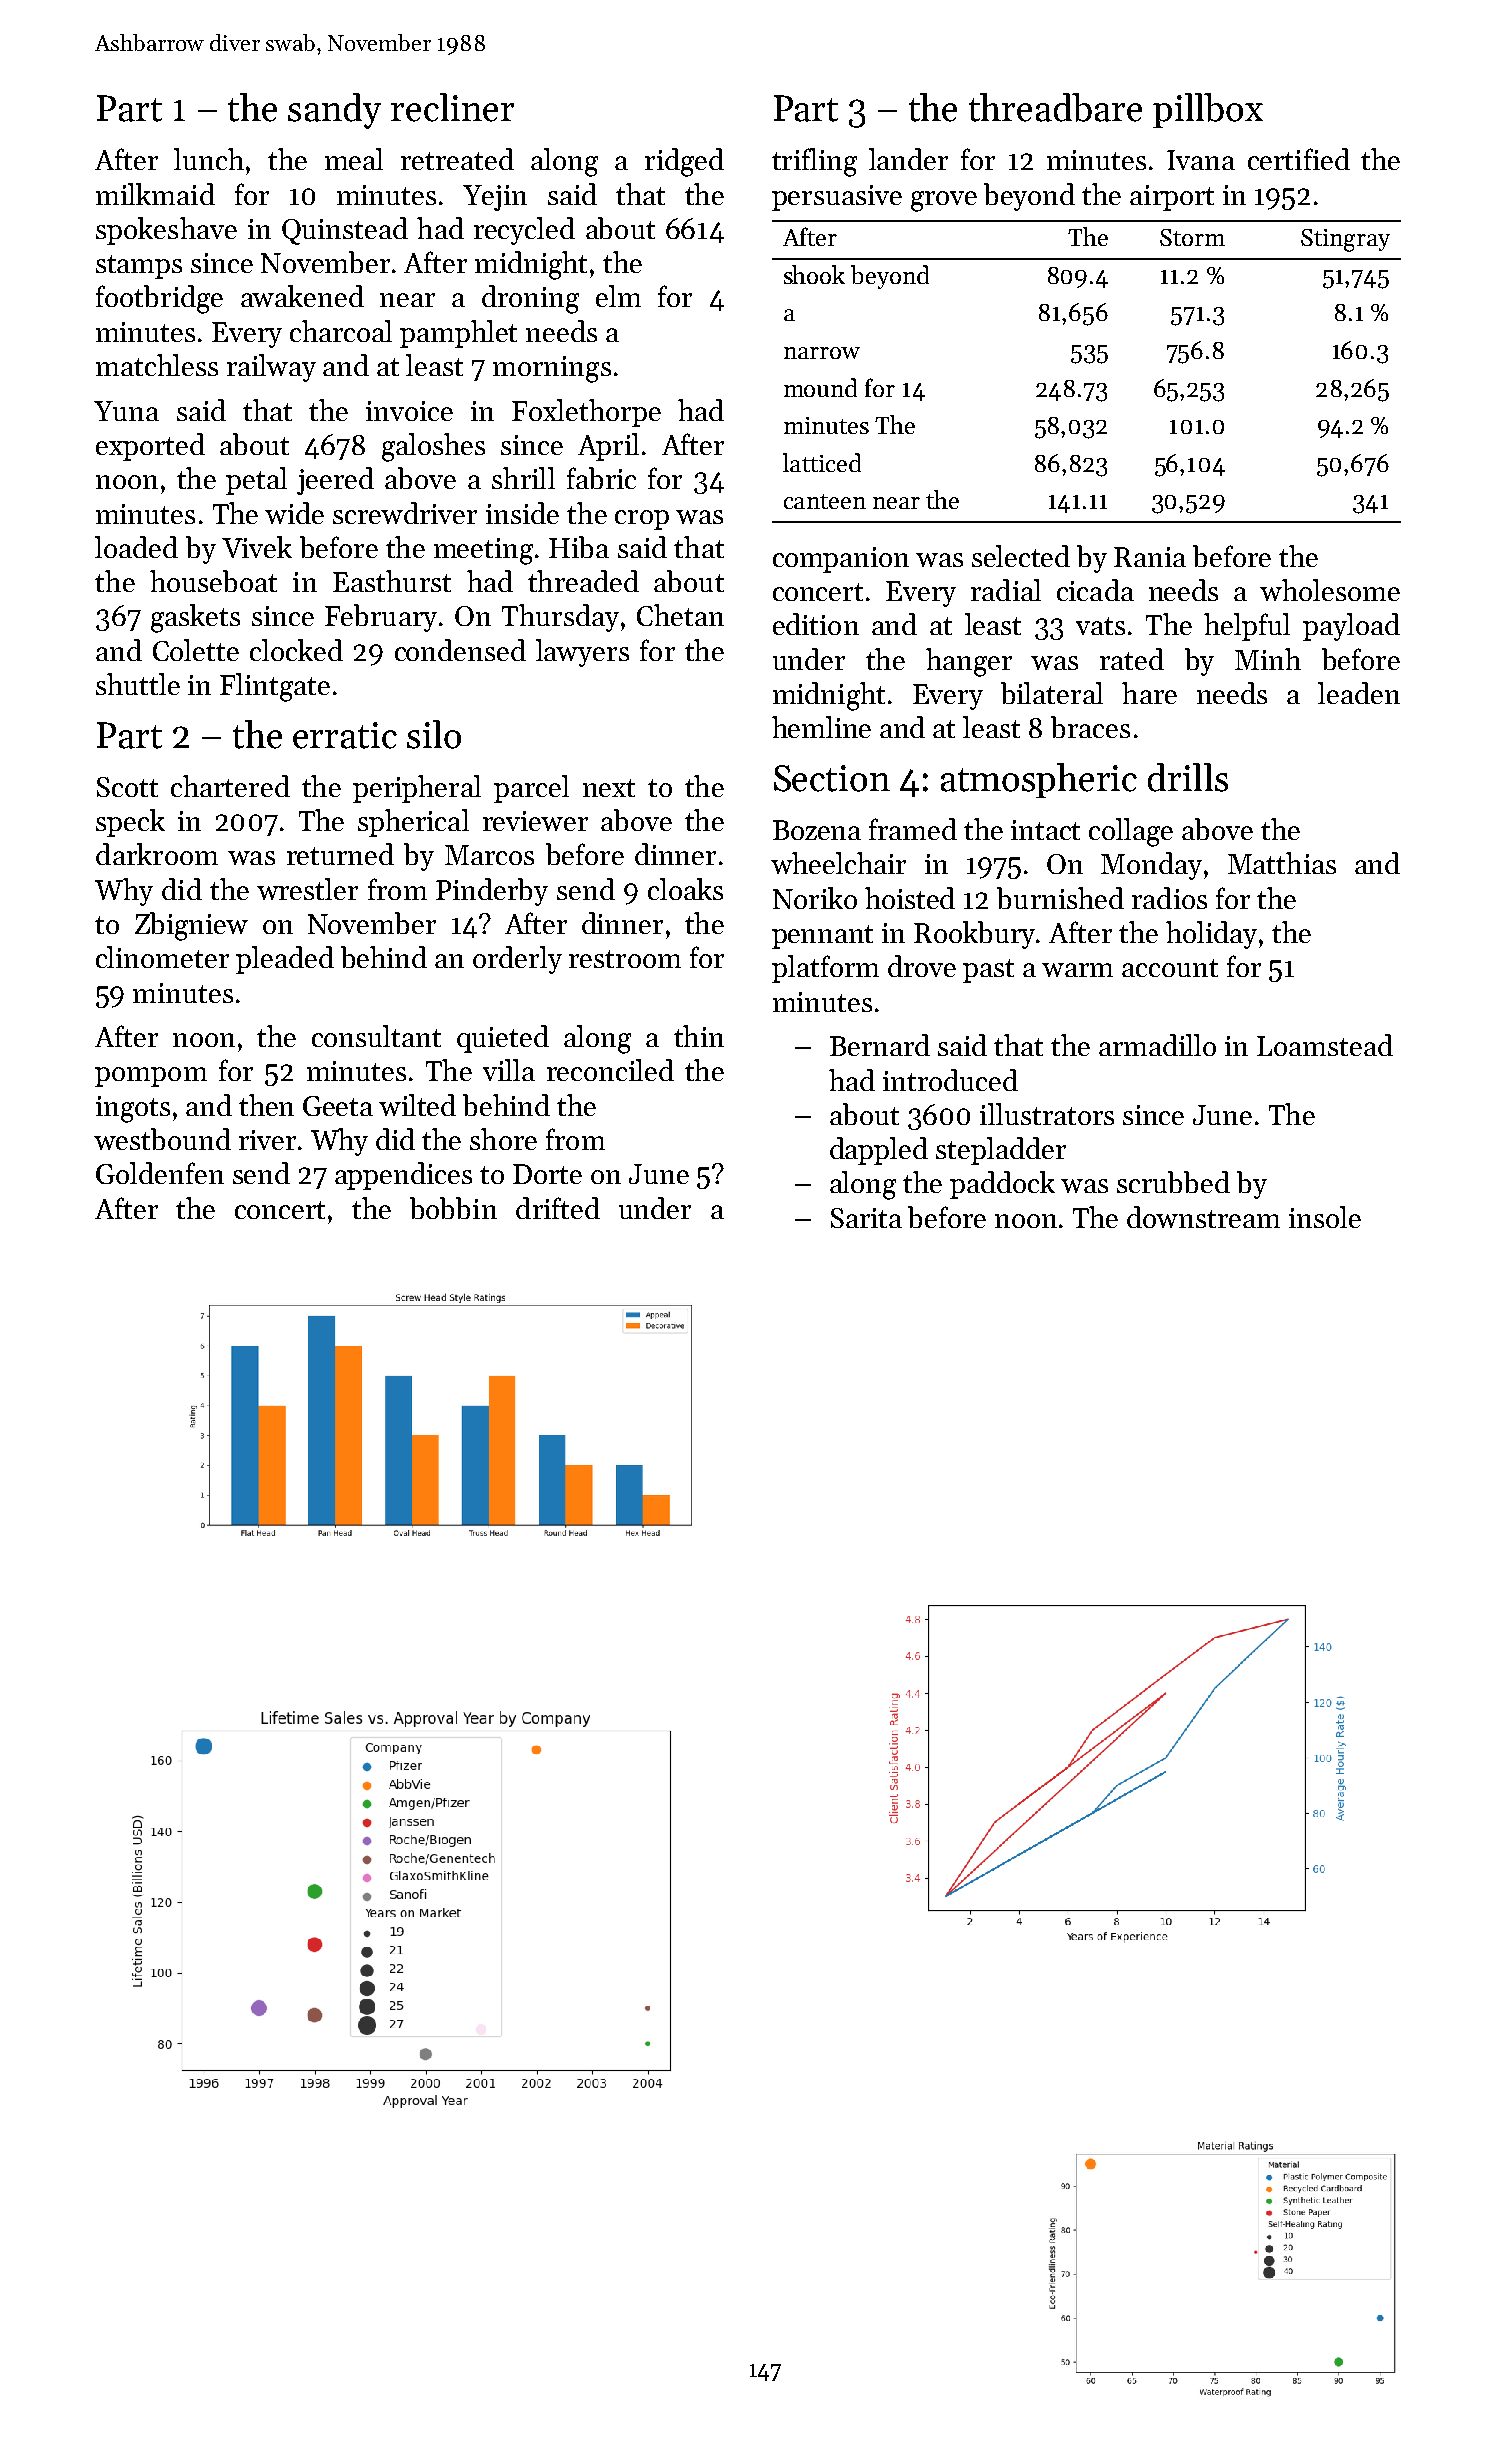 The width and height of the screenshot is (1496, 2464). What do you see at coordinates (195, 618) in the screenshot?
I see `gaskets` at bounding box center [195, 618].
